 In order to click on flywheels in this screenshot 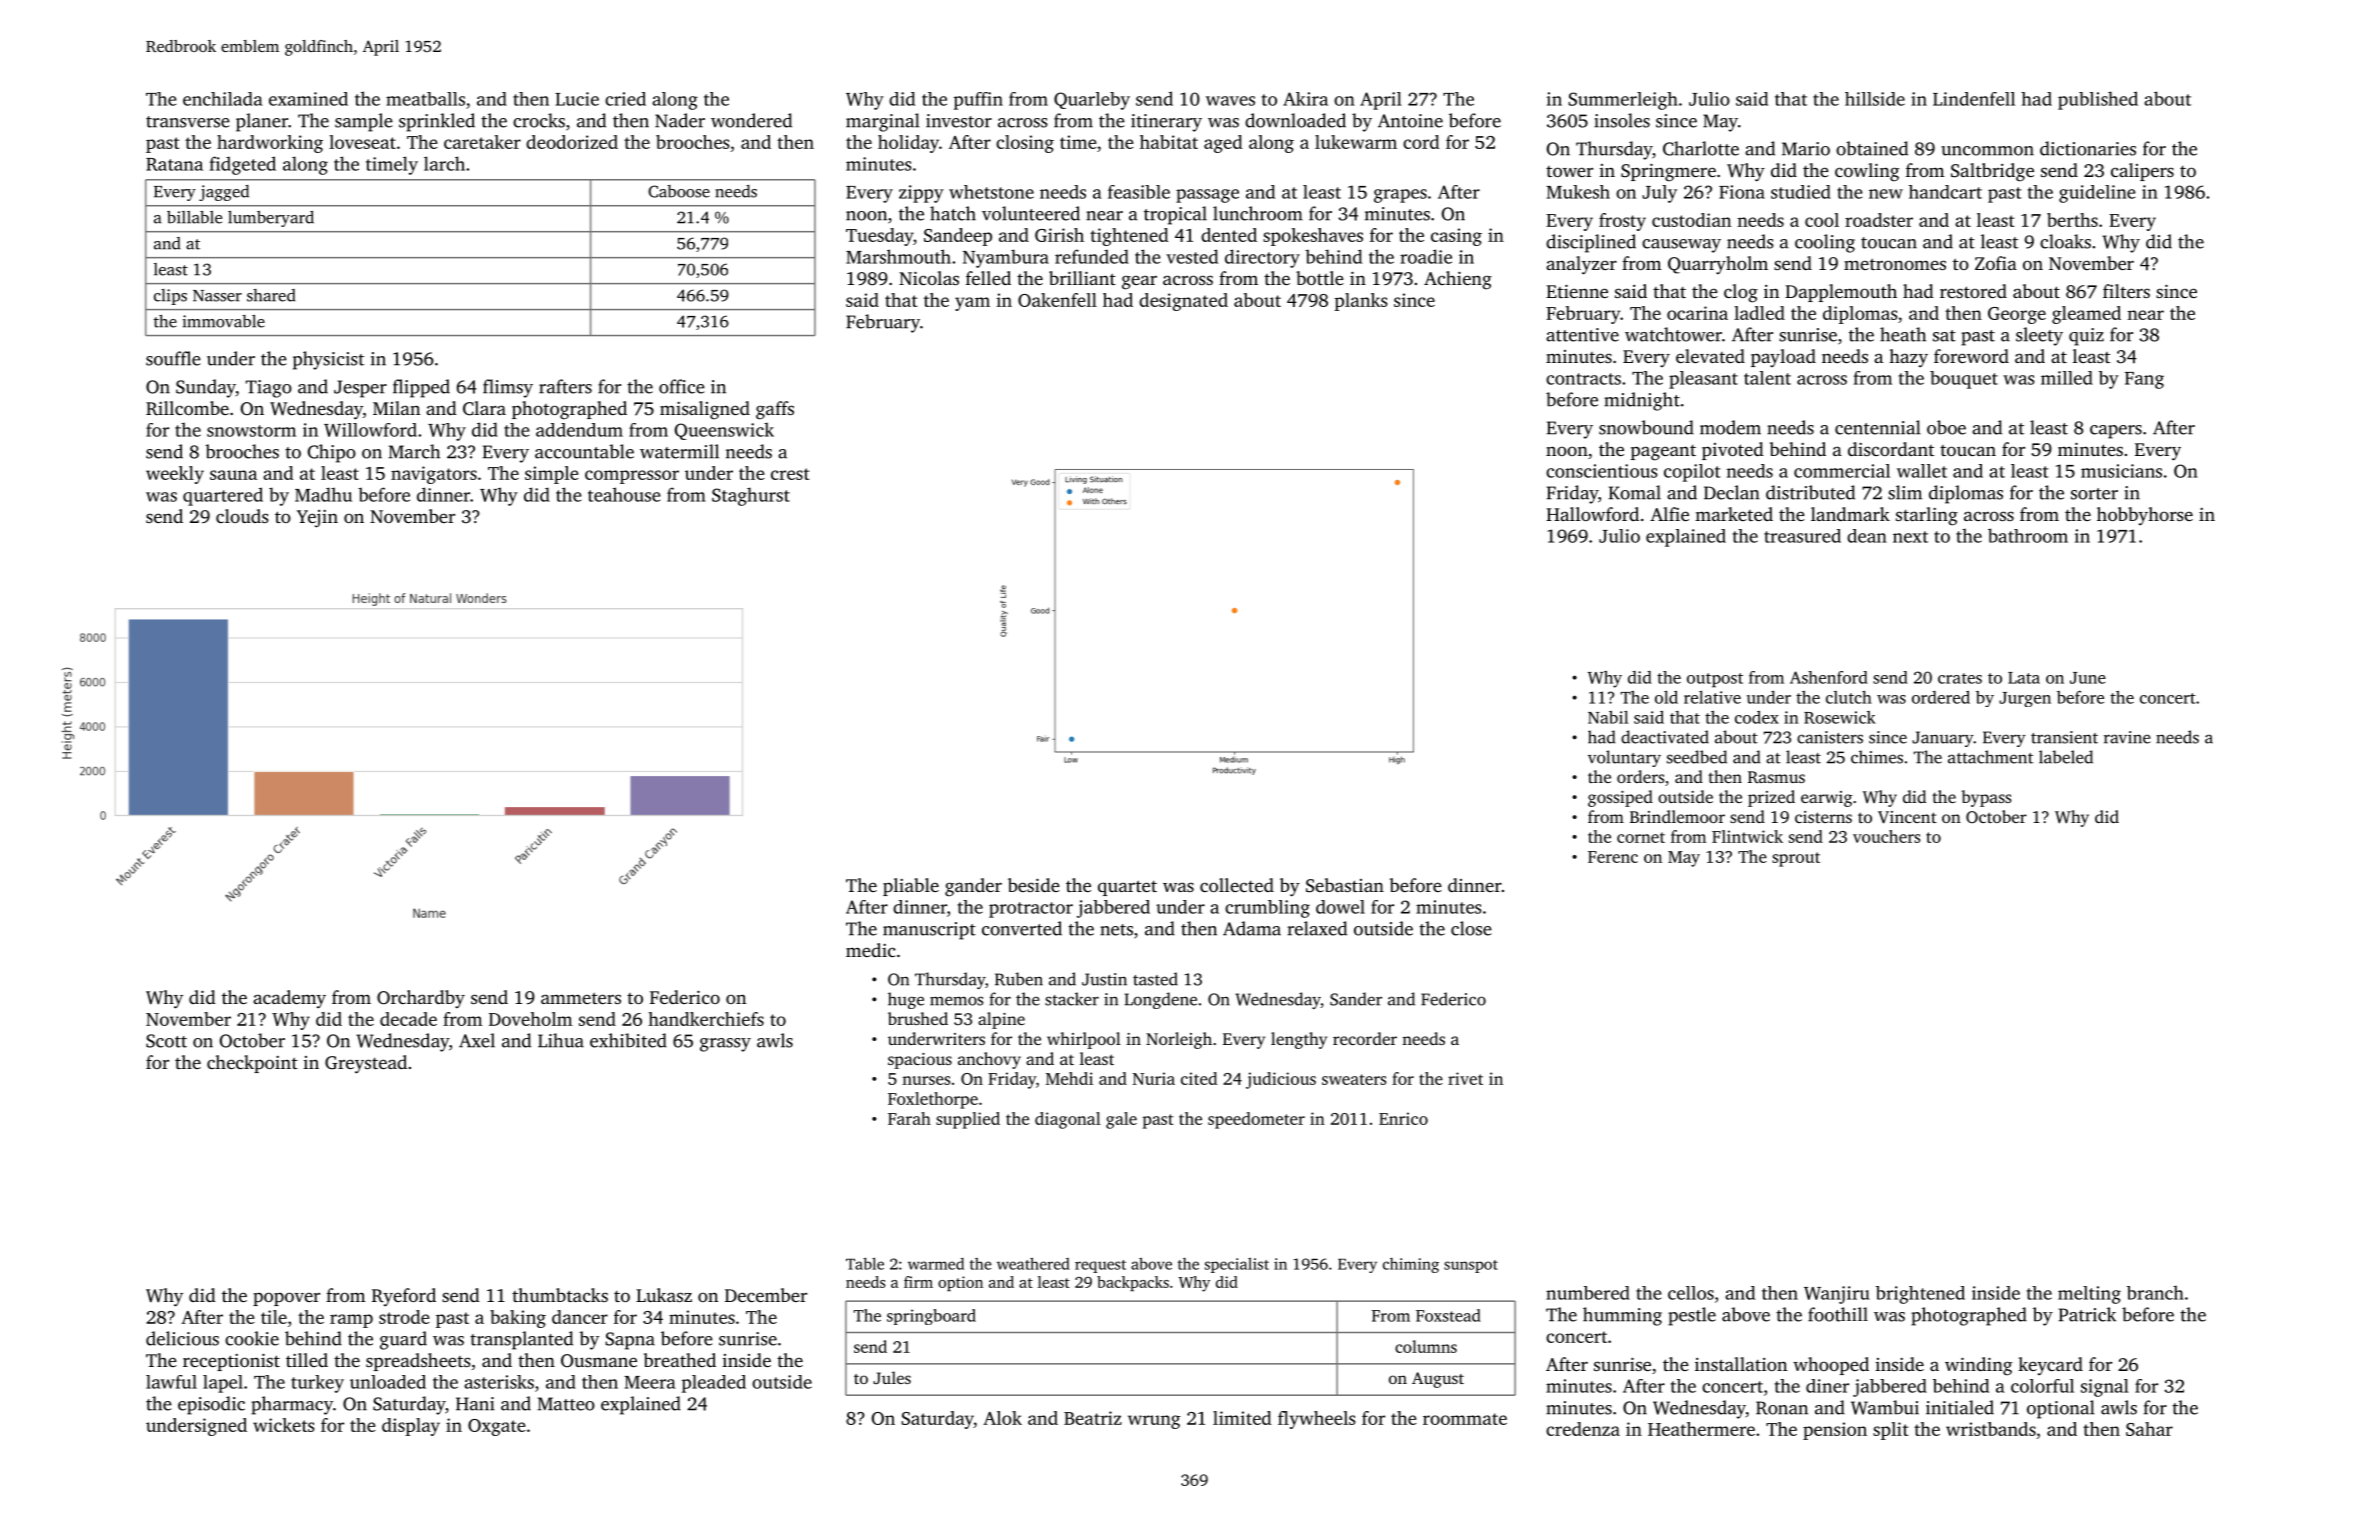, I will do `click(1316, 1420)`.
